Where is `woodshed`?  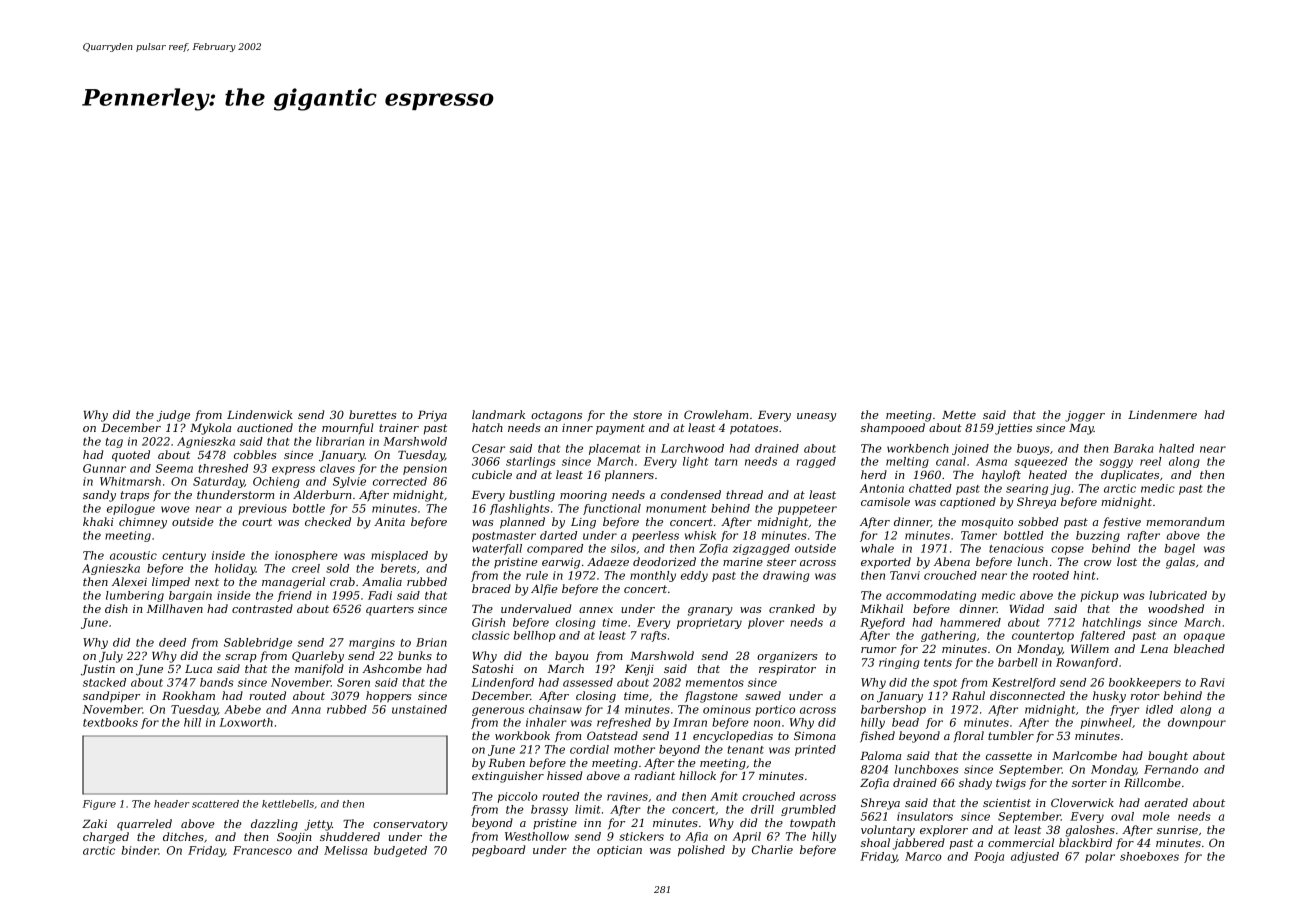
woodshed is located at coordinates (1176, 608).
